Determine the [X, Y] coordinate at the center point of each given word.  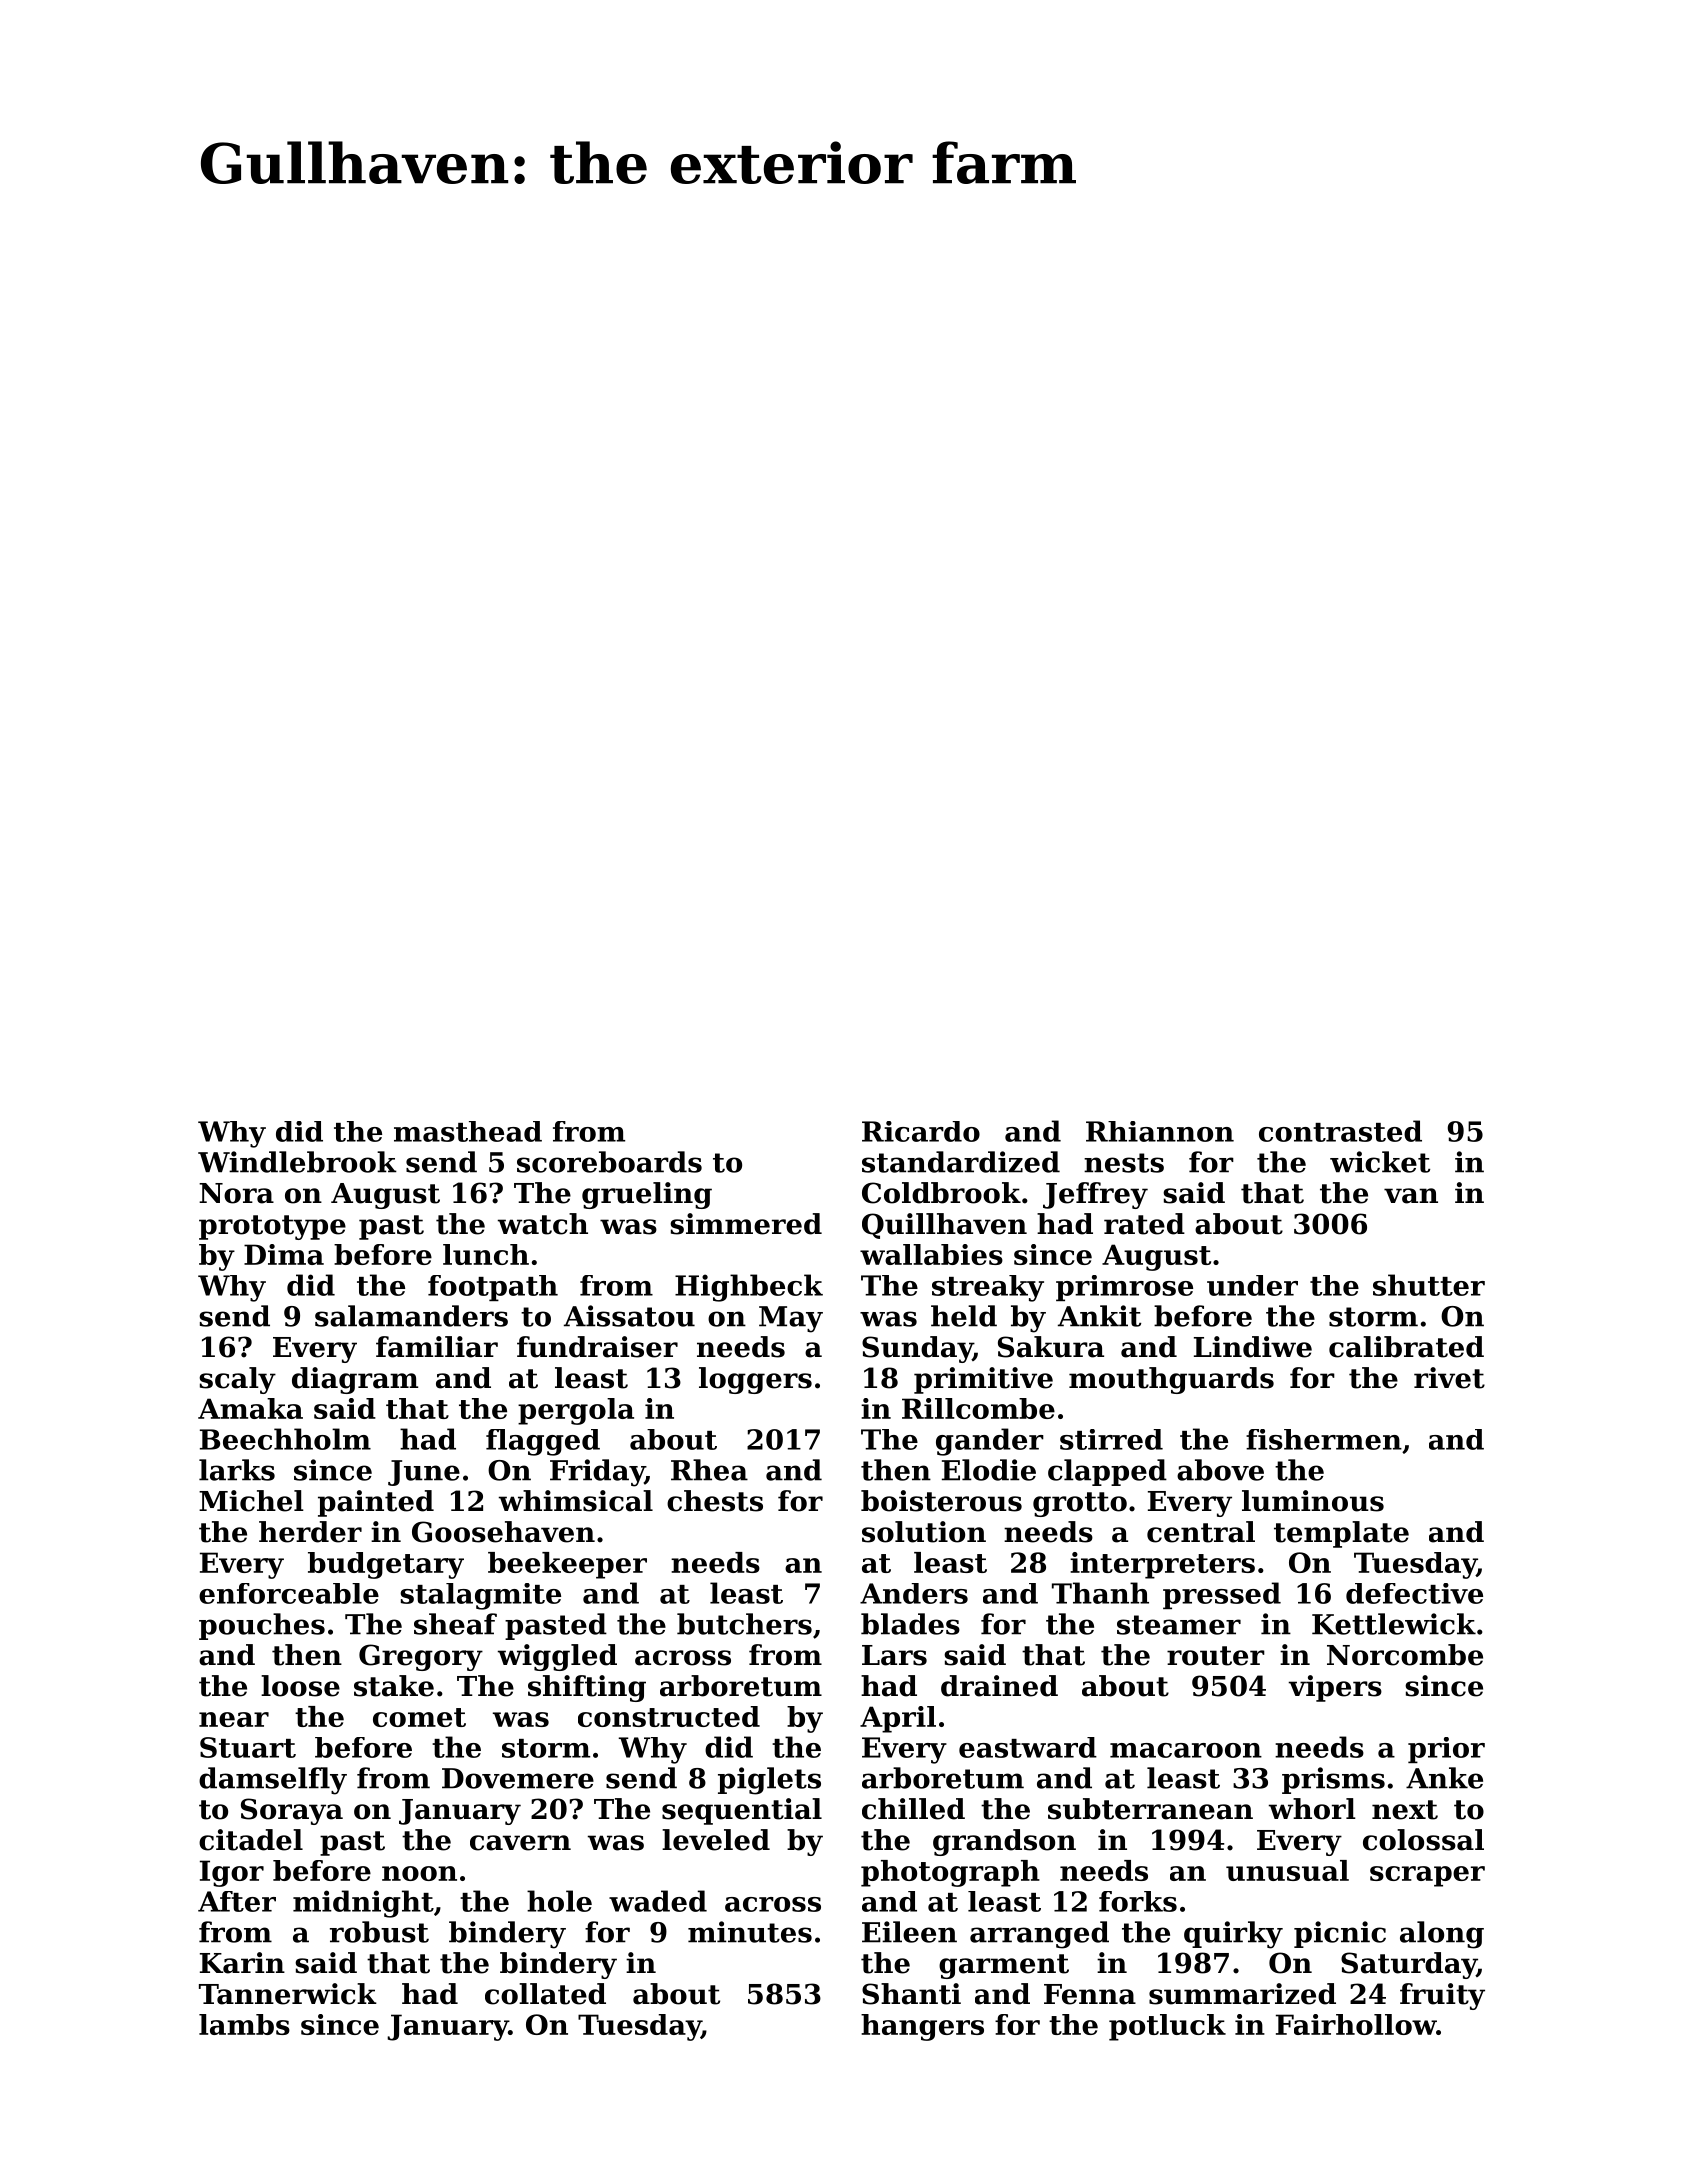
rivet [1449, 1378]
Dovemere [518, 1778]
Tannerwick [288, 1994]
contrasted [1340, 1131]
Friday [597, 1473]
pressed [1222, 1595]
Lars [894, 1655]
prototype [272, 1227]
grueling [647, 1195]
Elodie [989, 1470]
